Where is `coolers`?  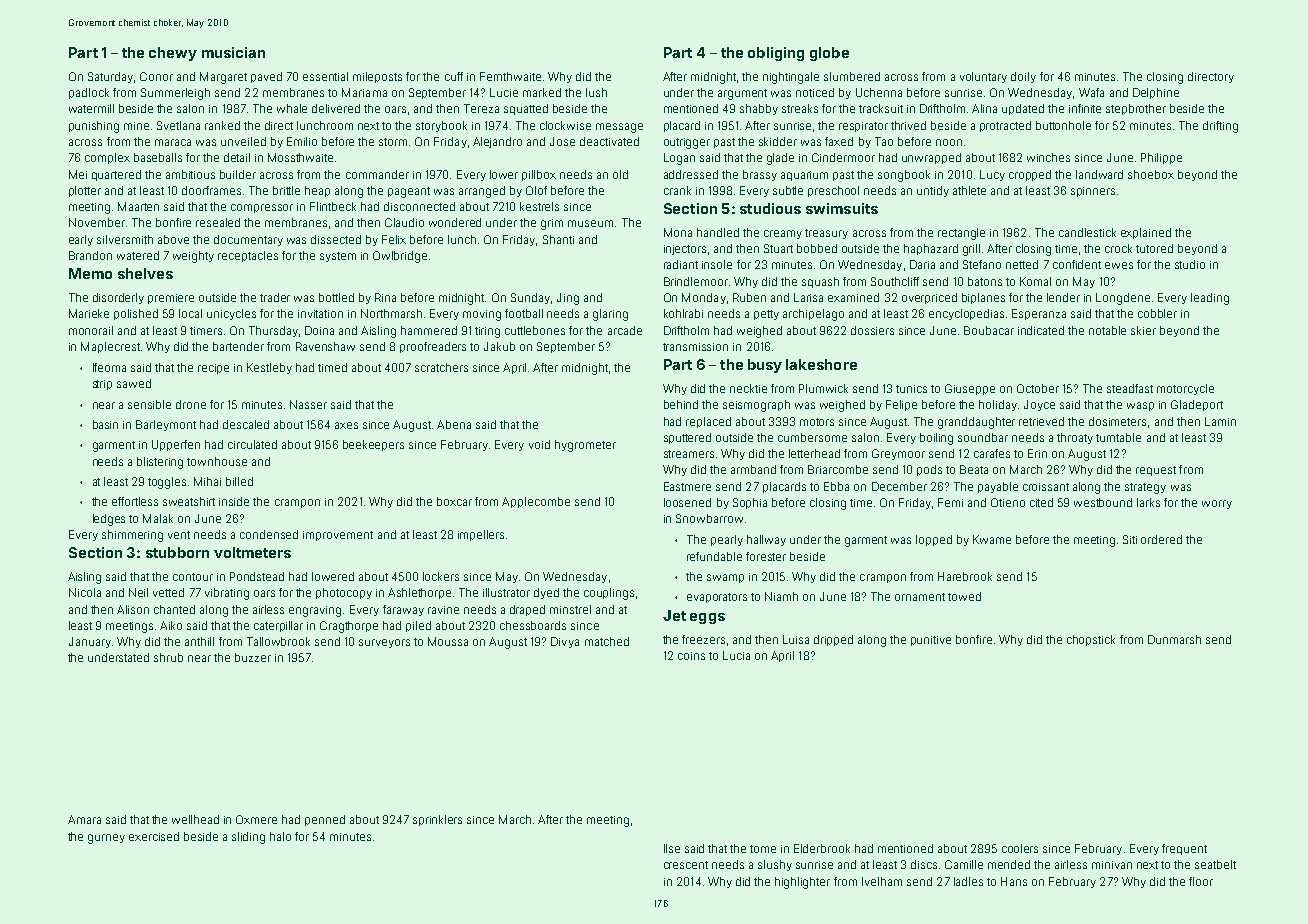
coolers is located at coordinates (1020, 848).
